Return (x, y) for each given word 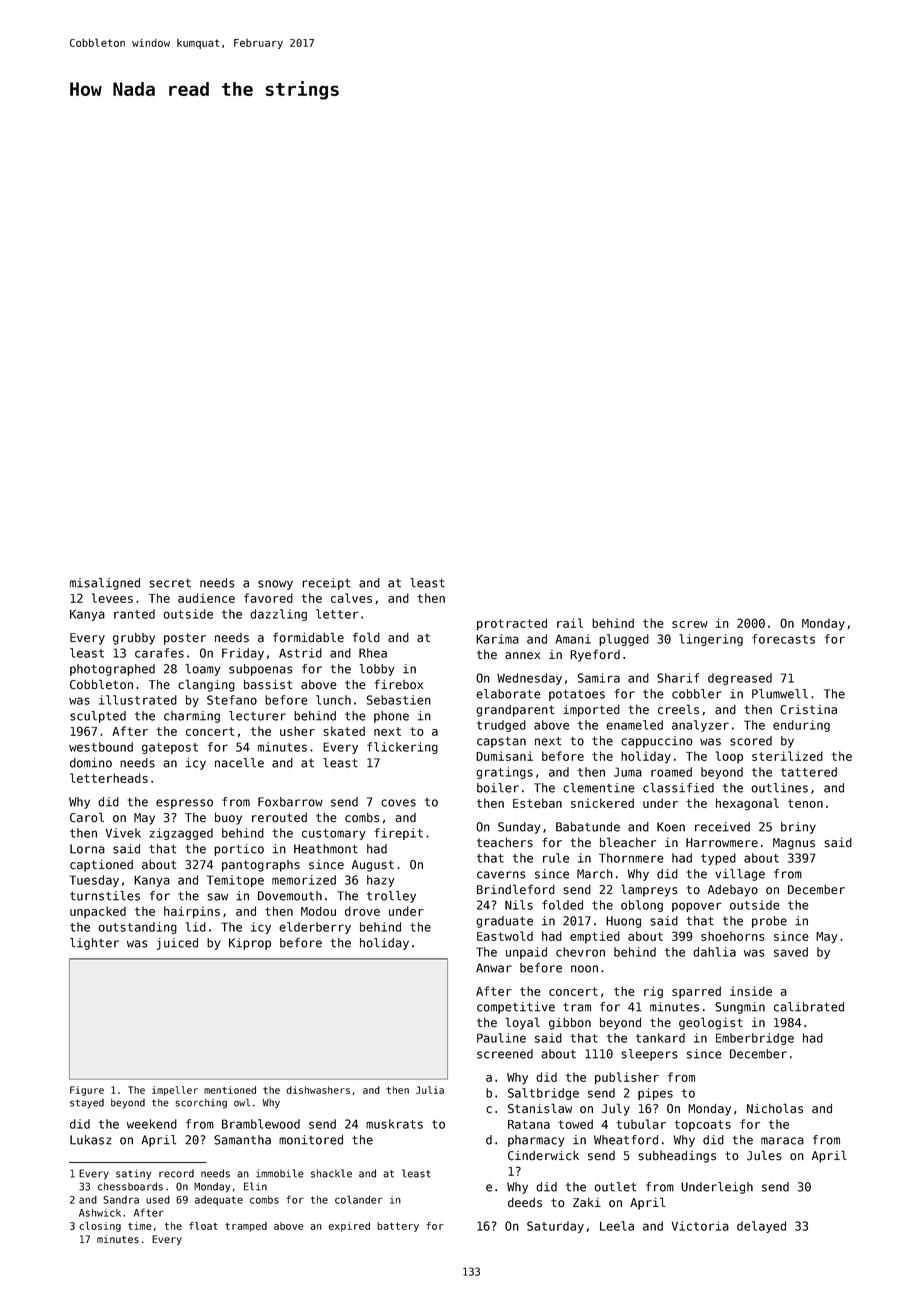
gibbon (570, 1024)
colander (359, 1199)
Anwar (494, 968)
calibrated (809, 1007)
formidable (308, 637)
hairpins (192, 912)
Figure (87, 1091)
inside (751, 991)
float (203, 1226)
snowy (275, 585)
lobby (377, 670)
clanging (206, 685)
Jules (764, 1155)
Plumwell (780, 694)
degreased (740, 679)
